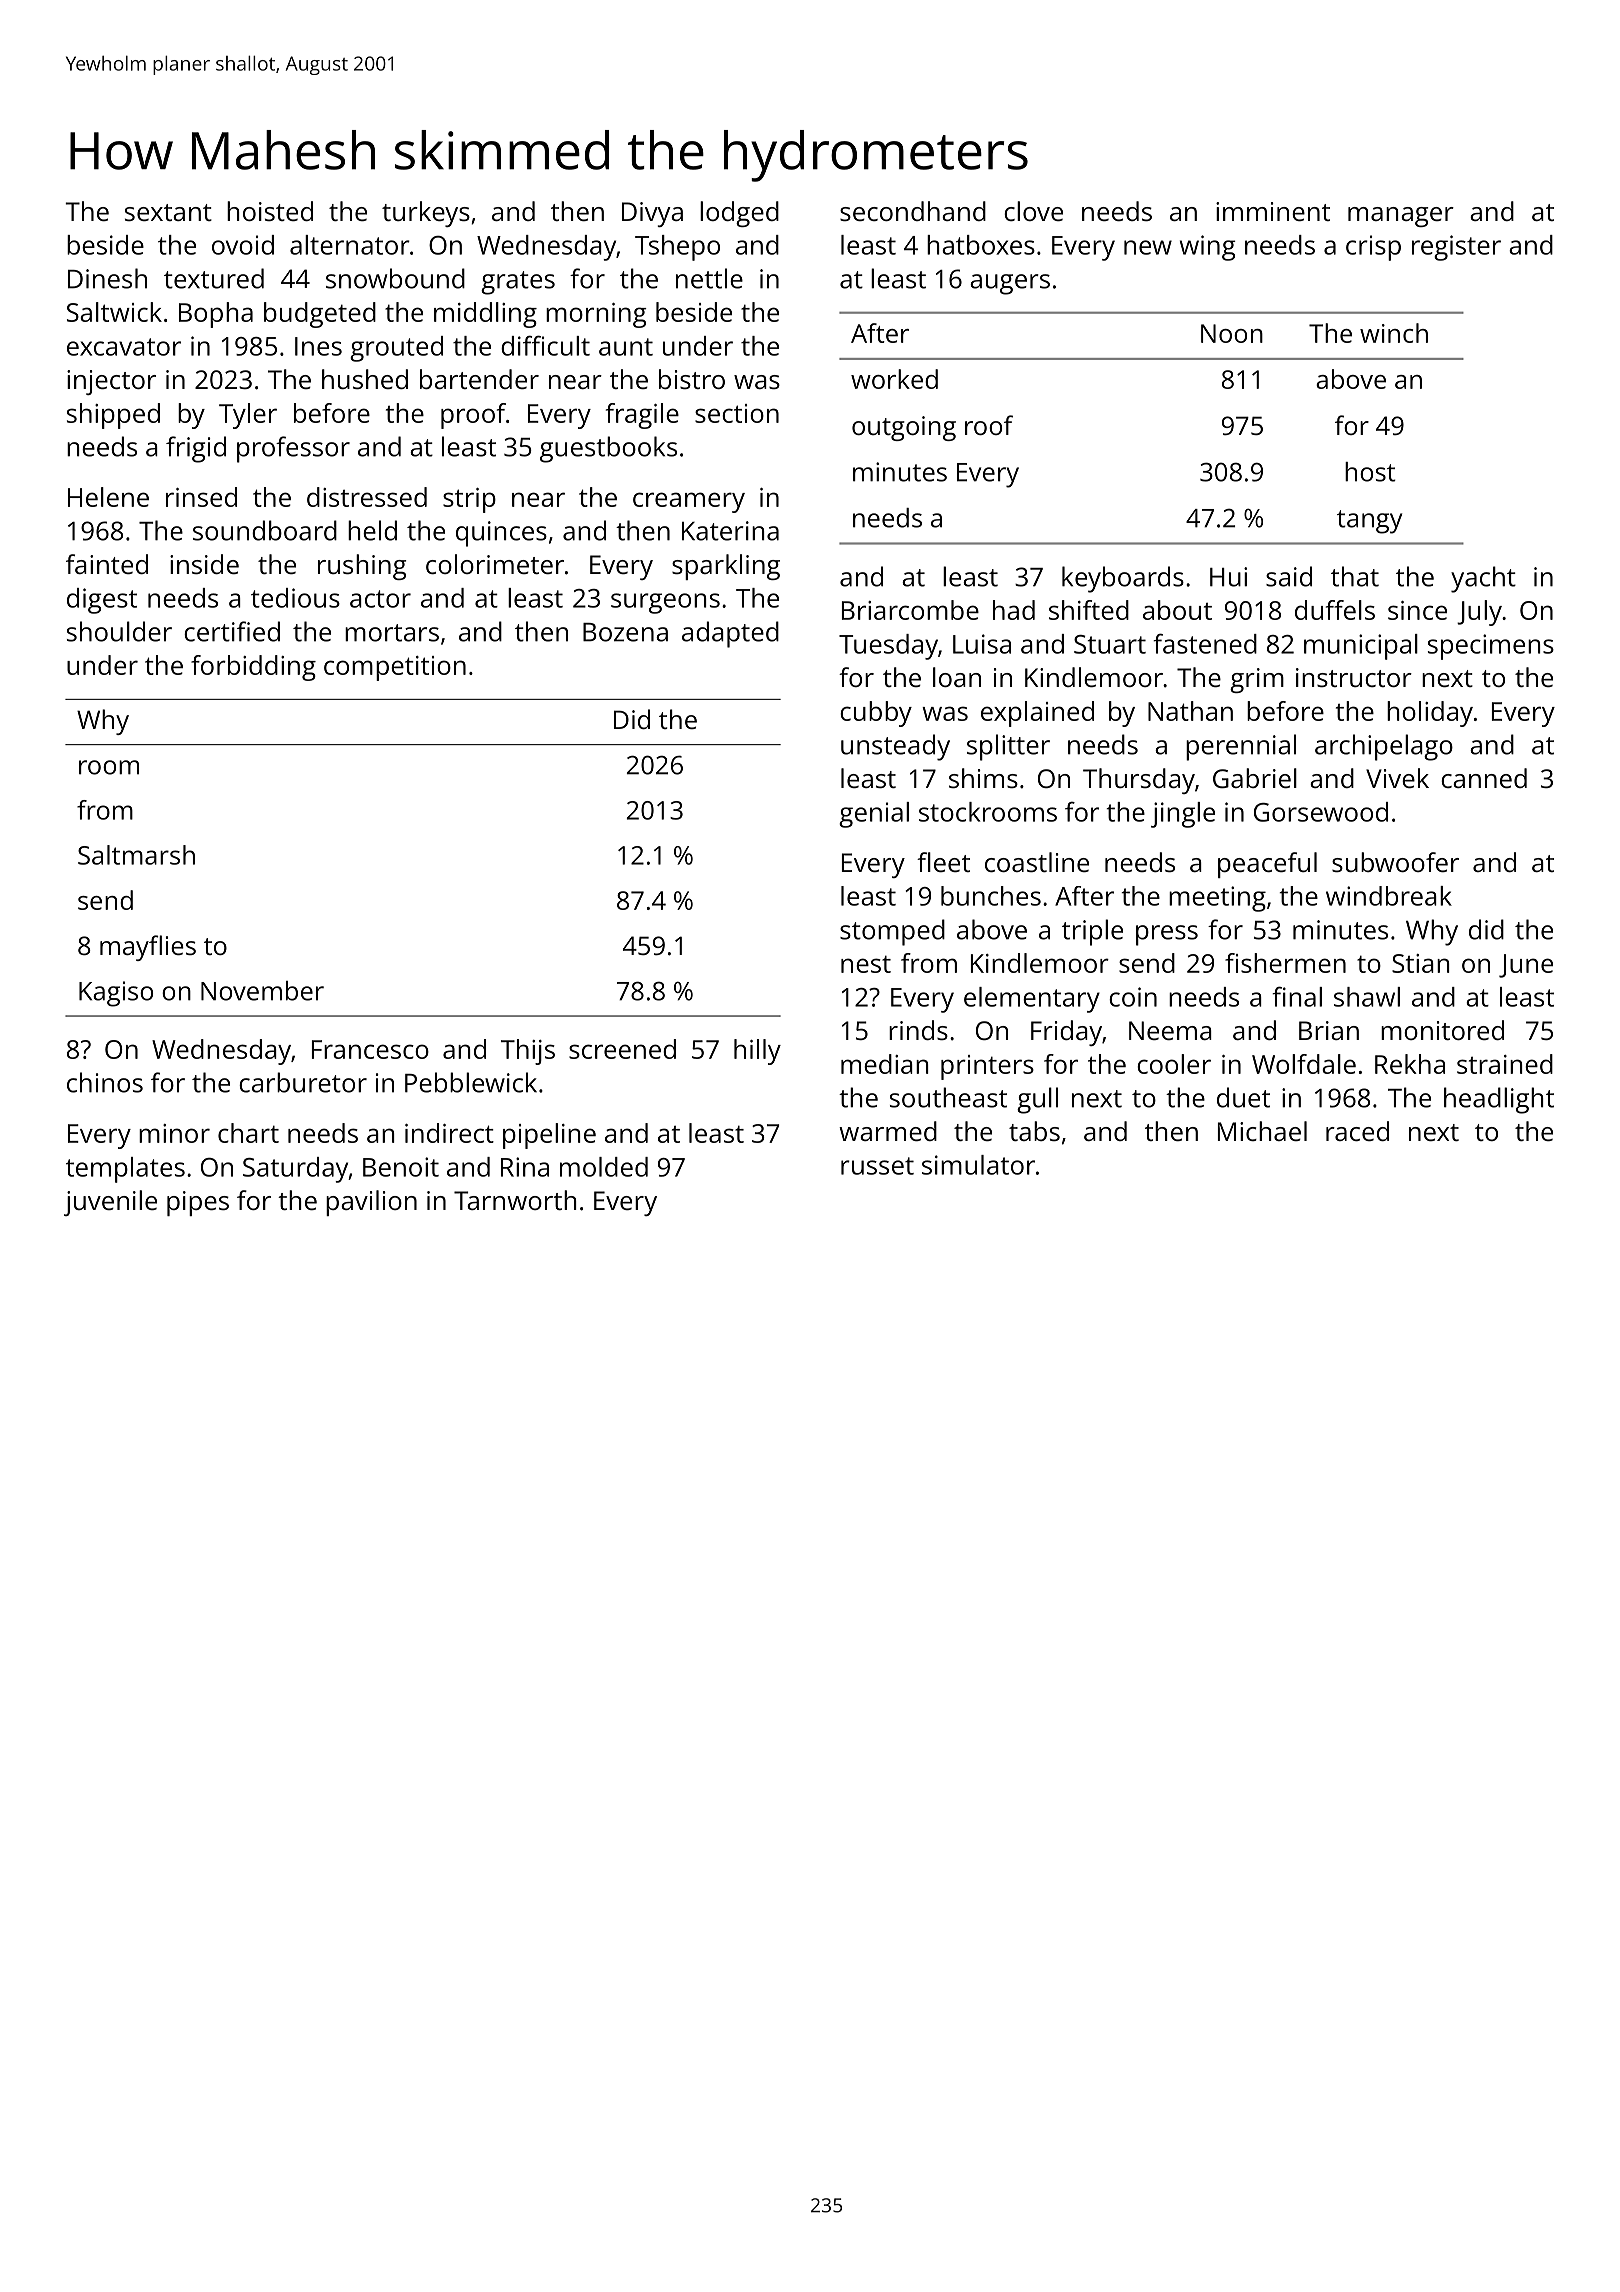  Describe the element at coordinates (107, 564) in the screenshot. I see `fainted` at that location.
